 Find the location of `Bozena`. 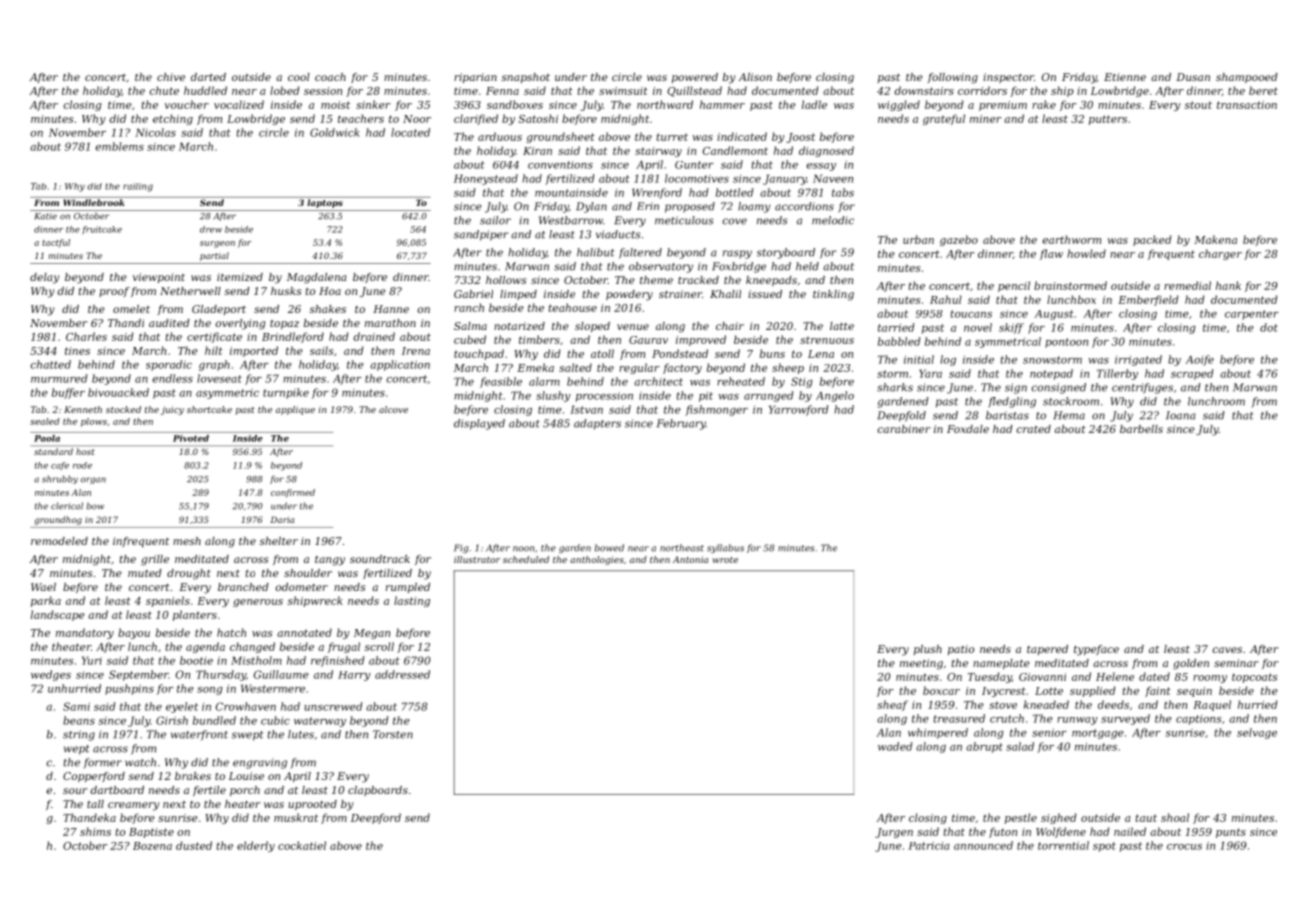

Bozena is located at coordinates (152, 846).
